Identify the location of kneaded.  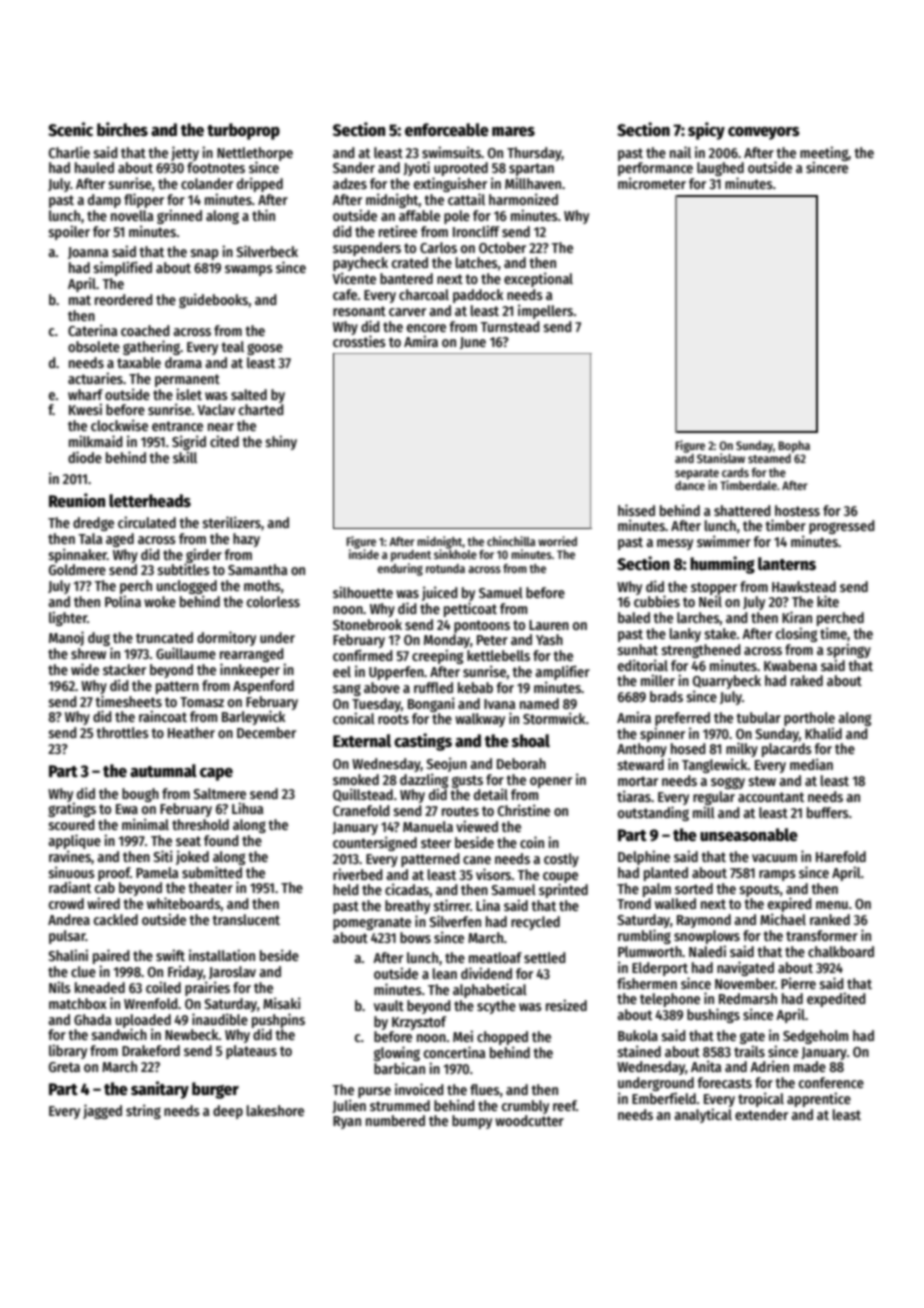
(100, 987).
